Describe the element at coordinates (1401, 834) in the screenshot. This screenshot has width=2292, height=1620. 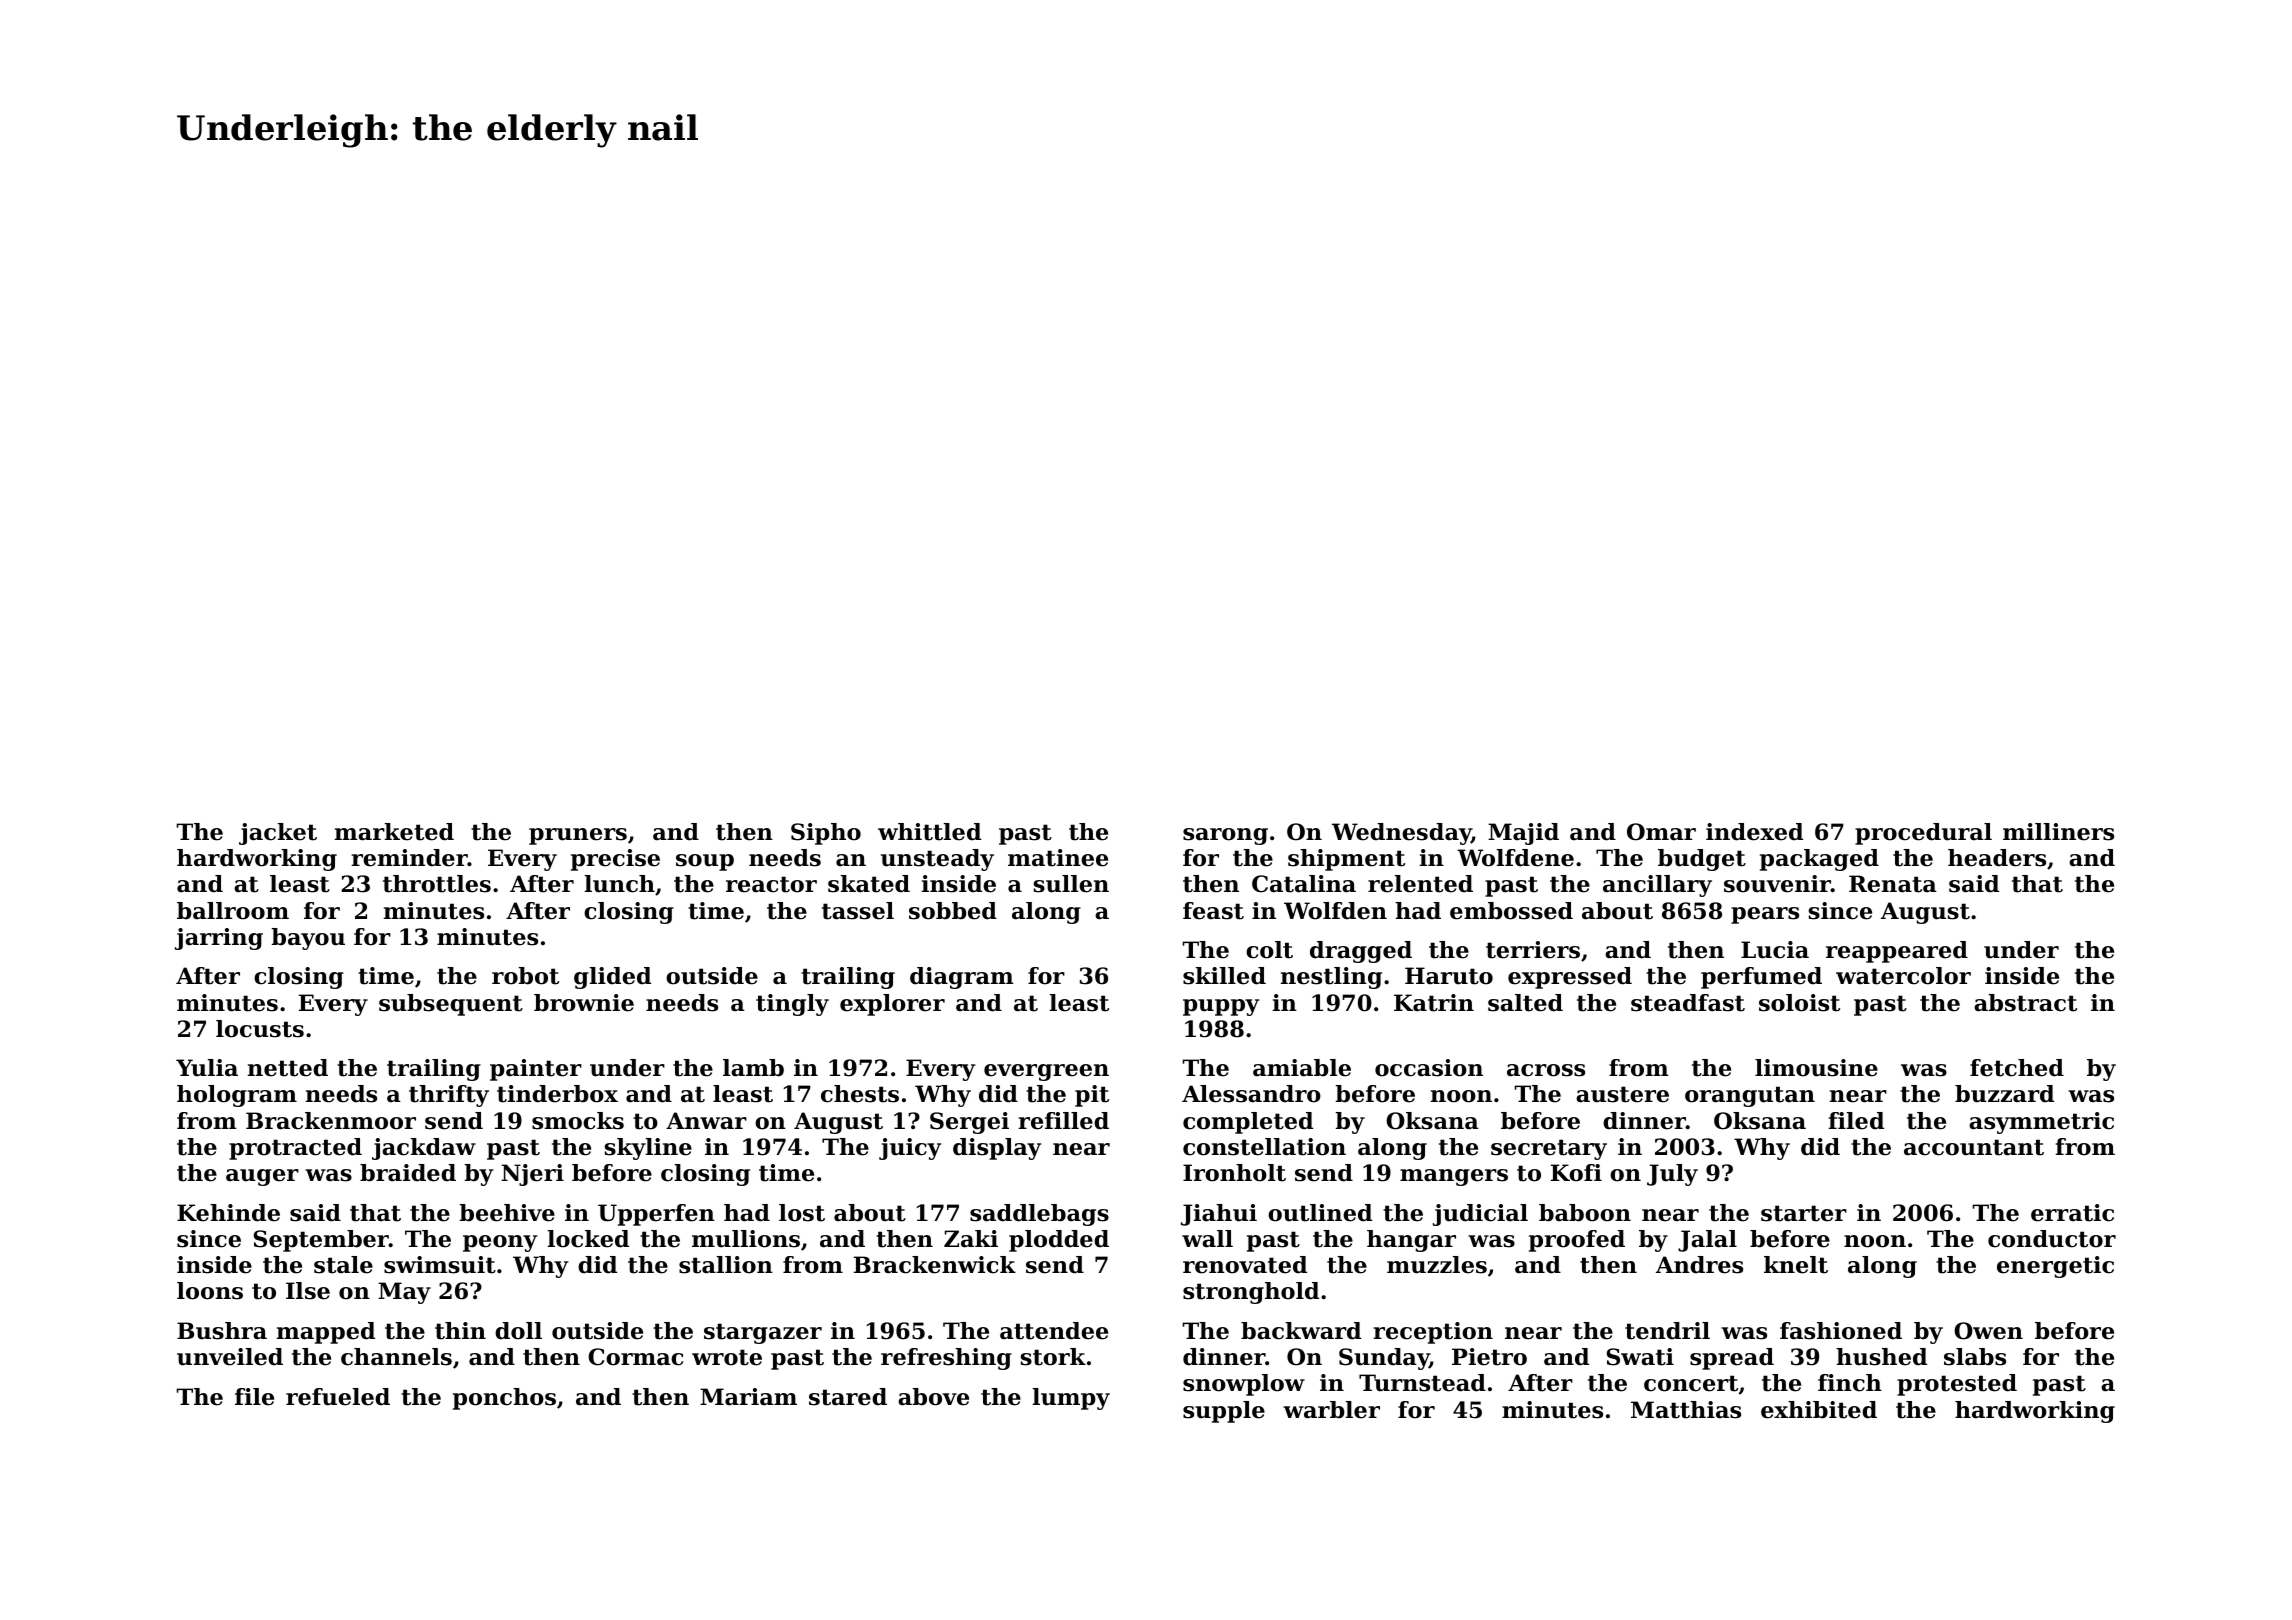
I see `Wednesday` at that location.
